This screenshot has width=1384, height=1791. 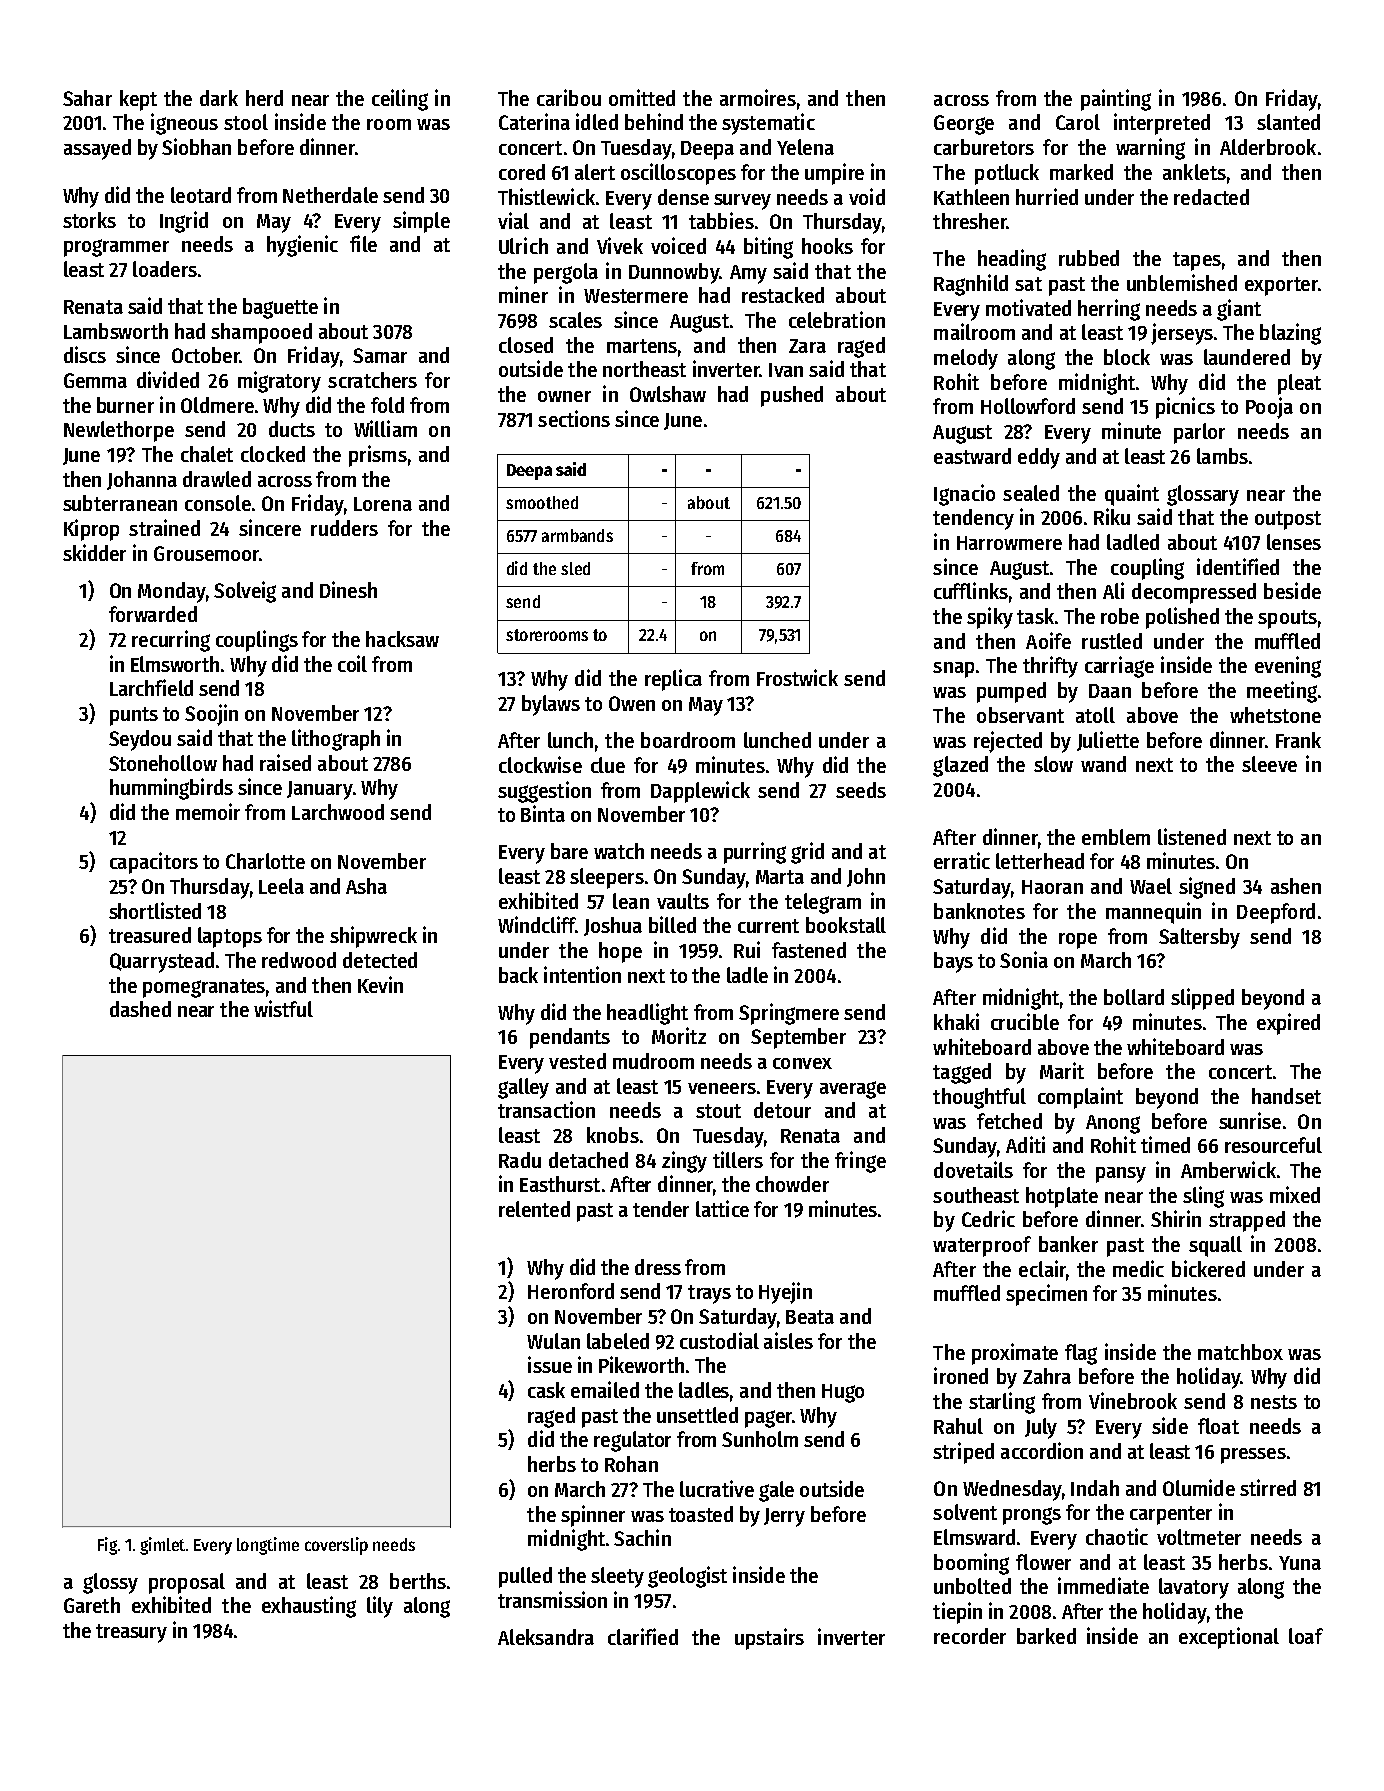 I want to click on igneous, so click(x=184, y=124).
